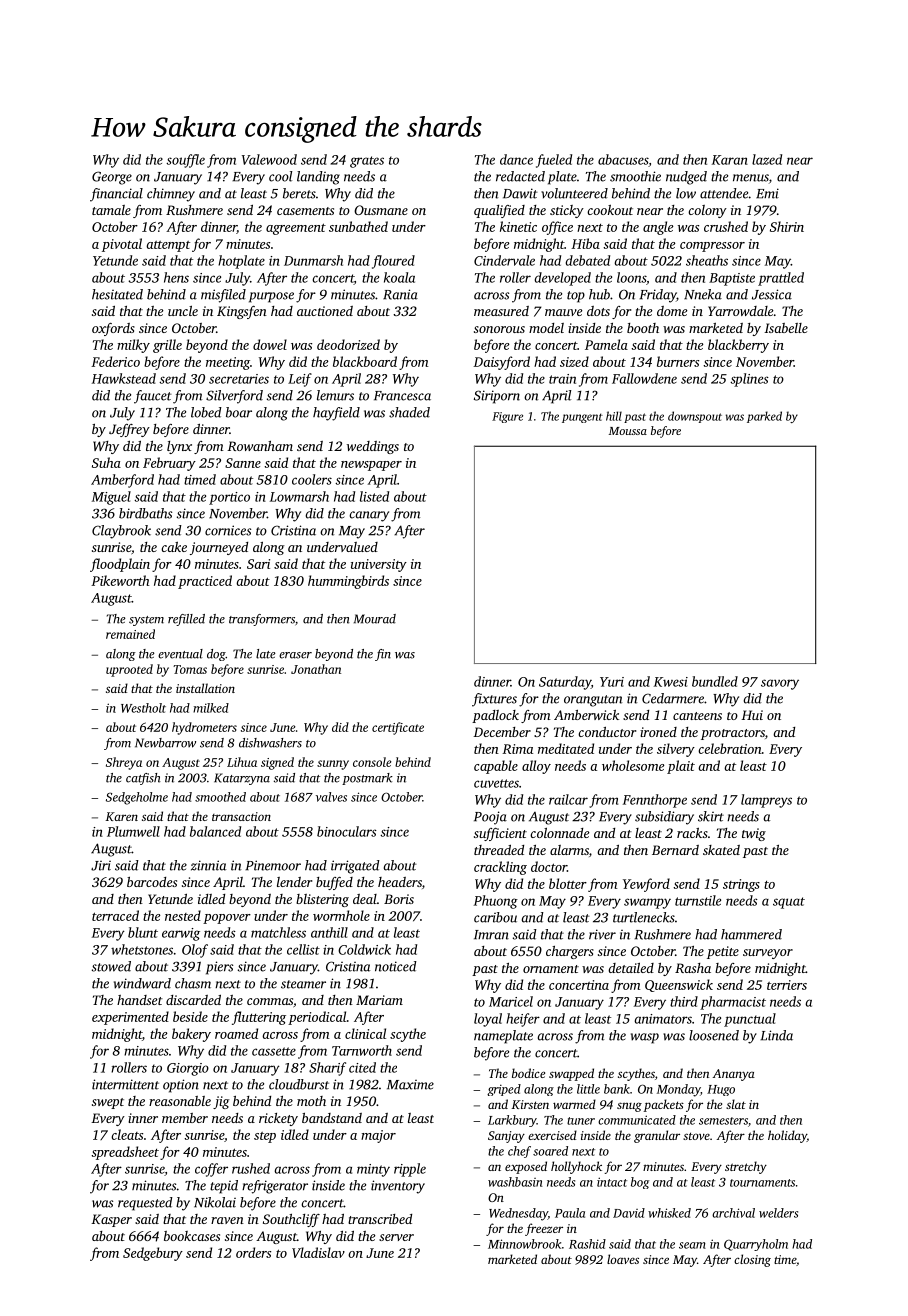  I want to click on Friday, so click(657, 296).
